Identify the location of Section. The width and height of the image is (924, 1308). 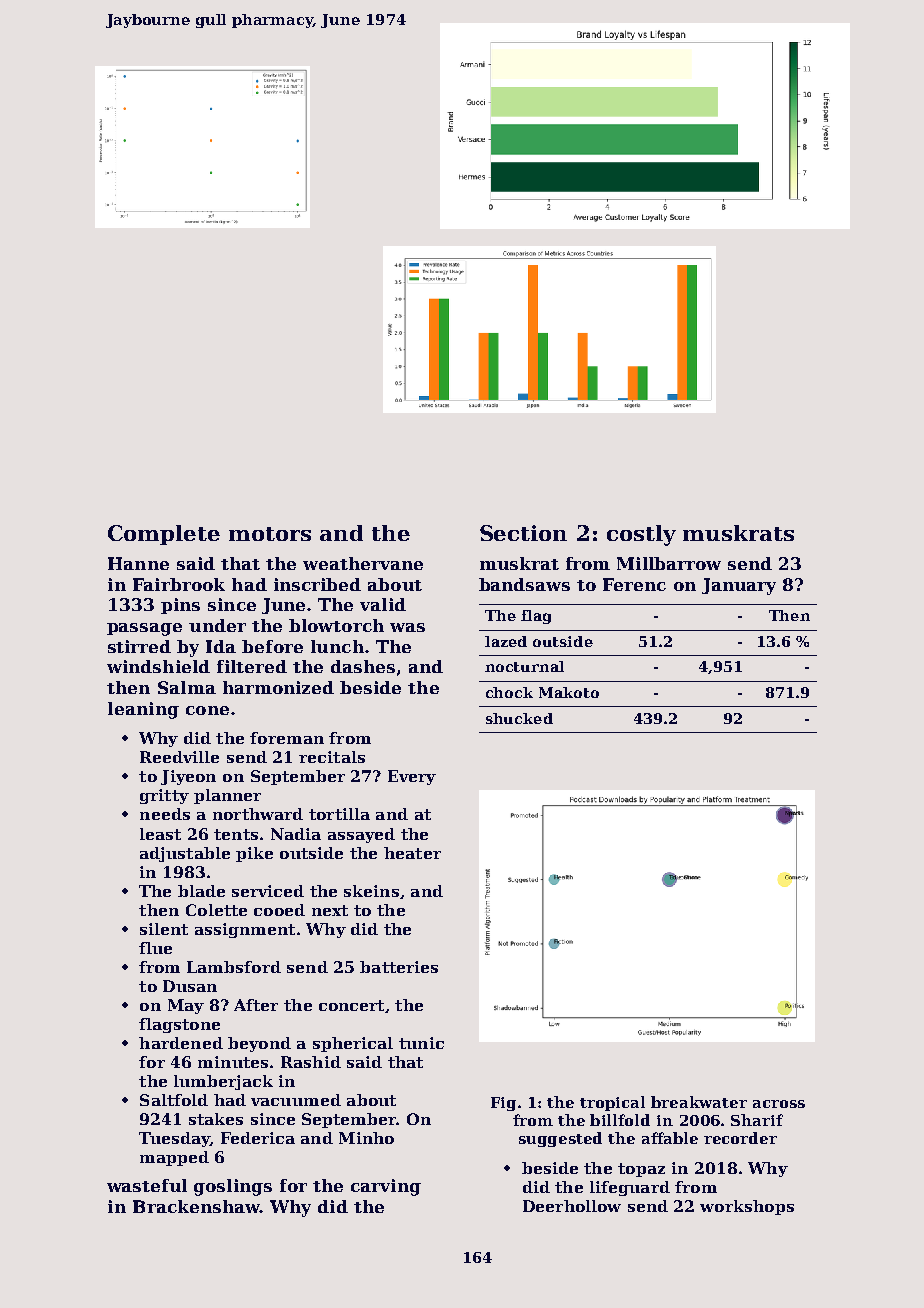
(523, 533).
